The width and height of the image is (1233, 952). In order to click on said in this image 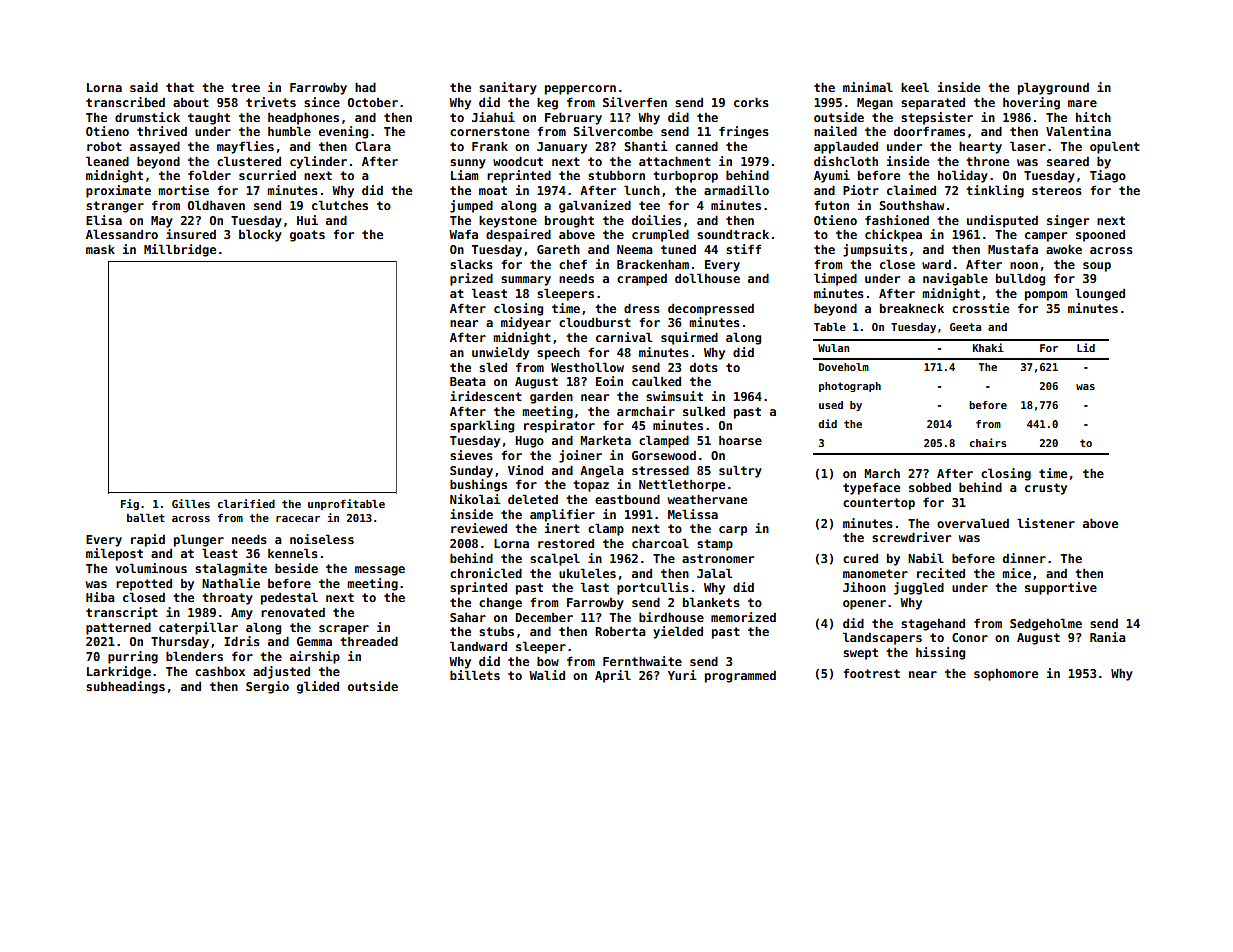, I will do `click(144, 87)`.
